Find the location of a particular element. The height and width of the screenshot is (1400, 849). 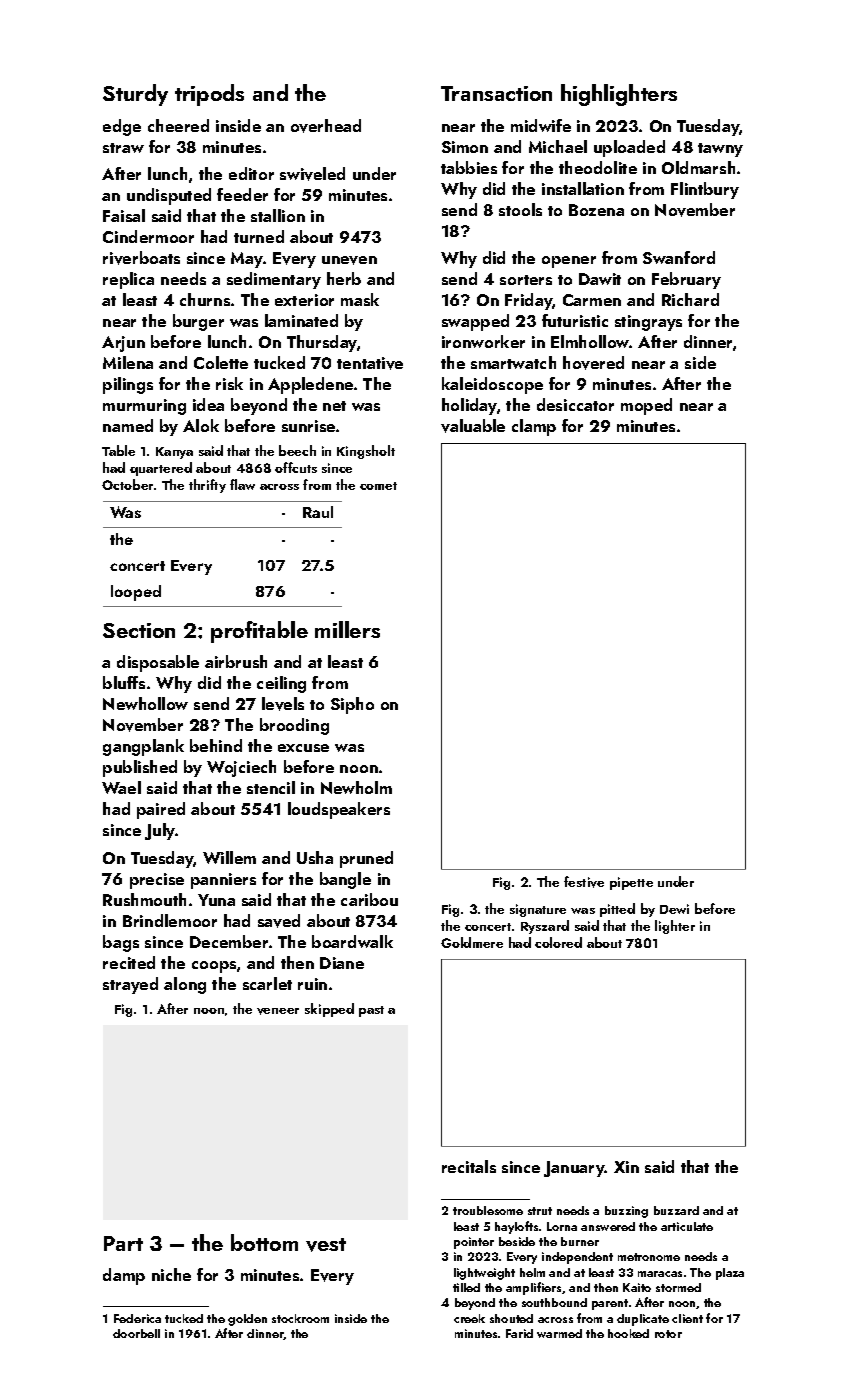

paired is located at coordinates (161, 810).
